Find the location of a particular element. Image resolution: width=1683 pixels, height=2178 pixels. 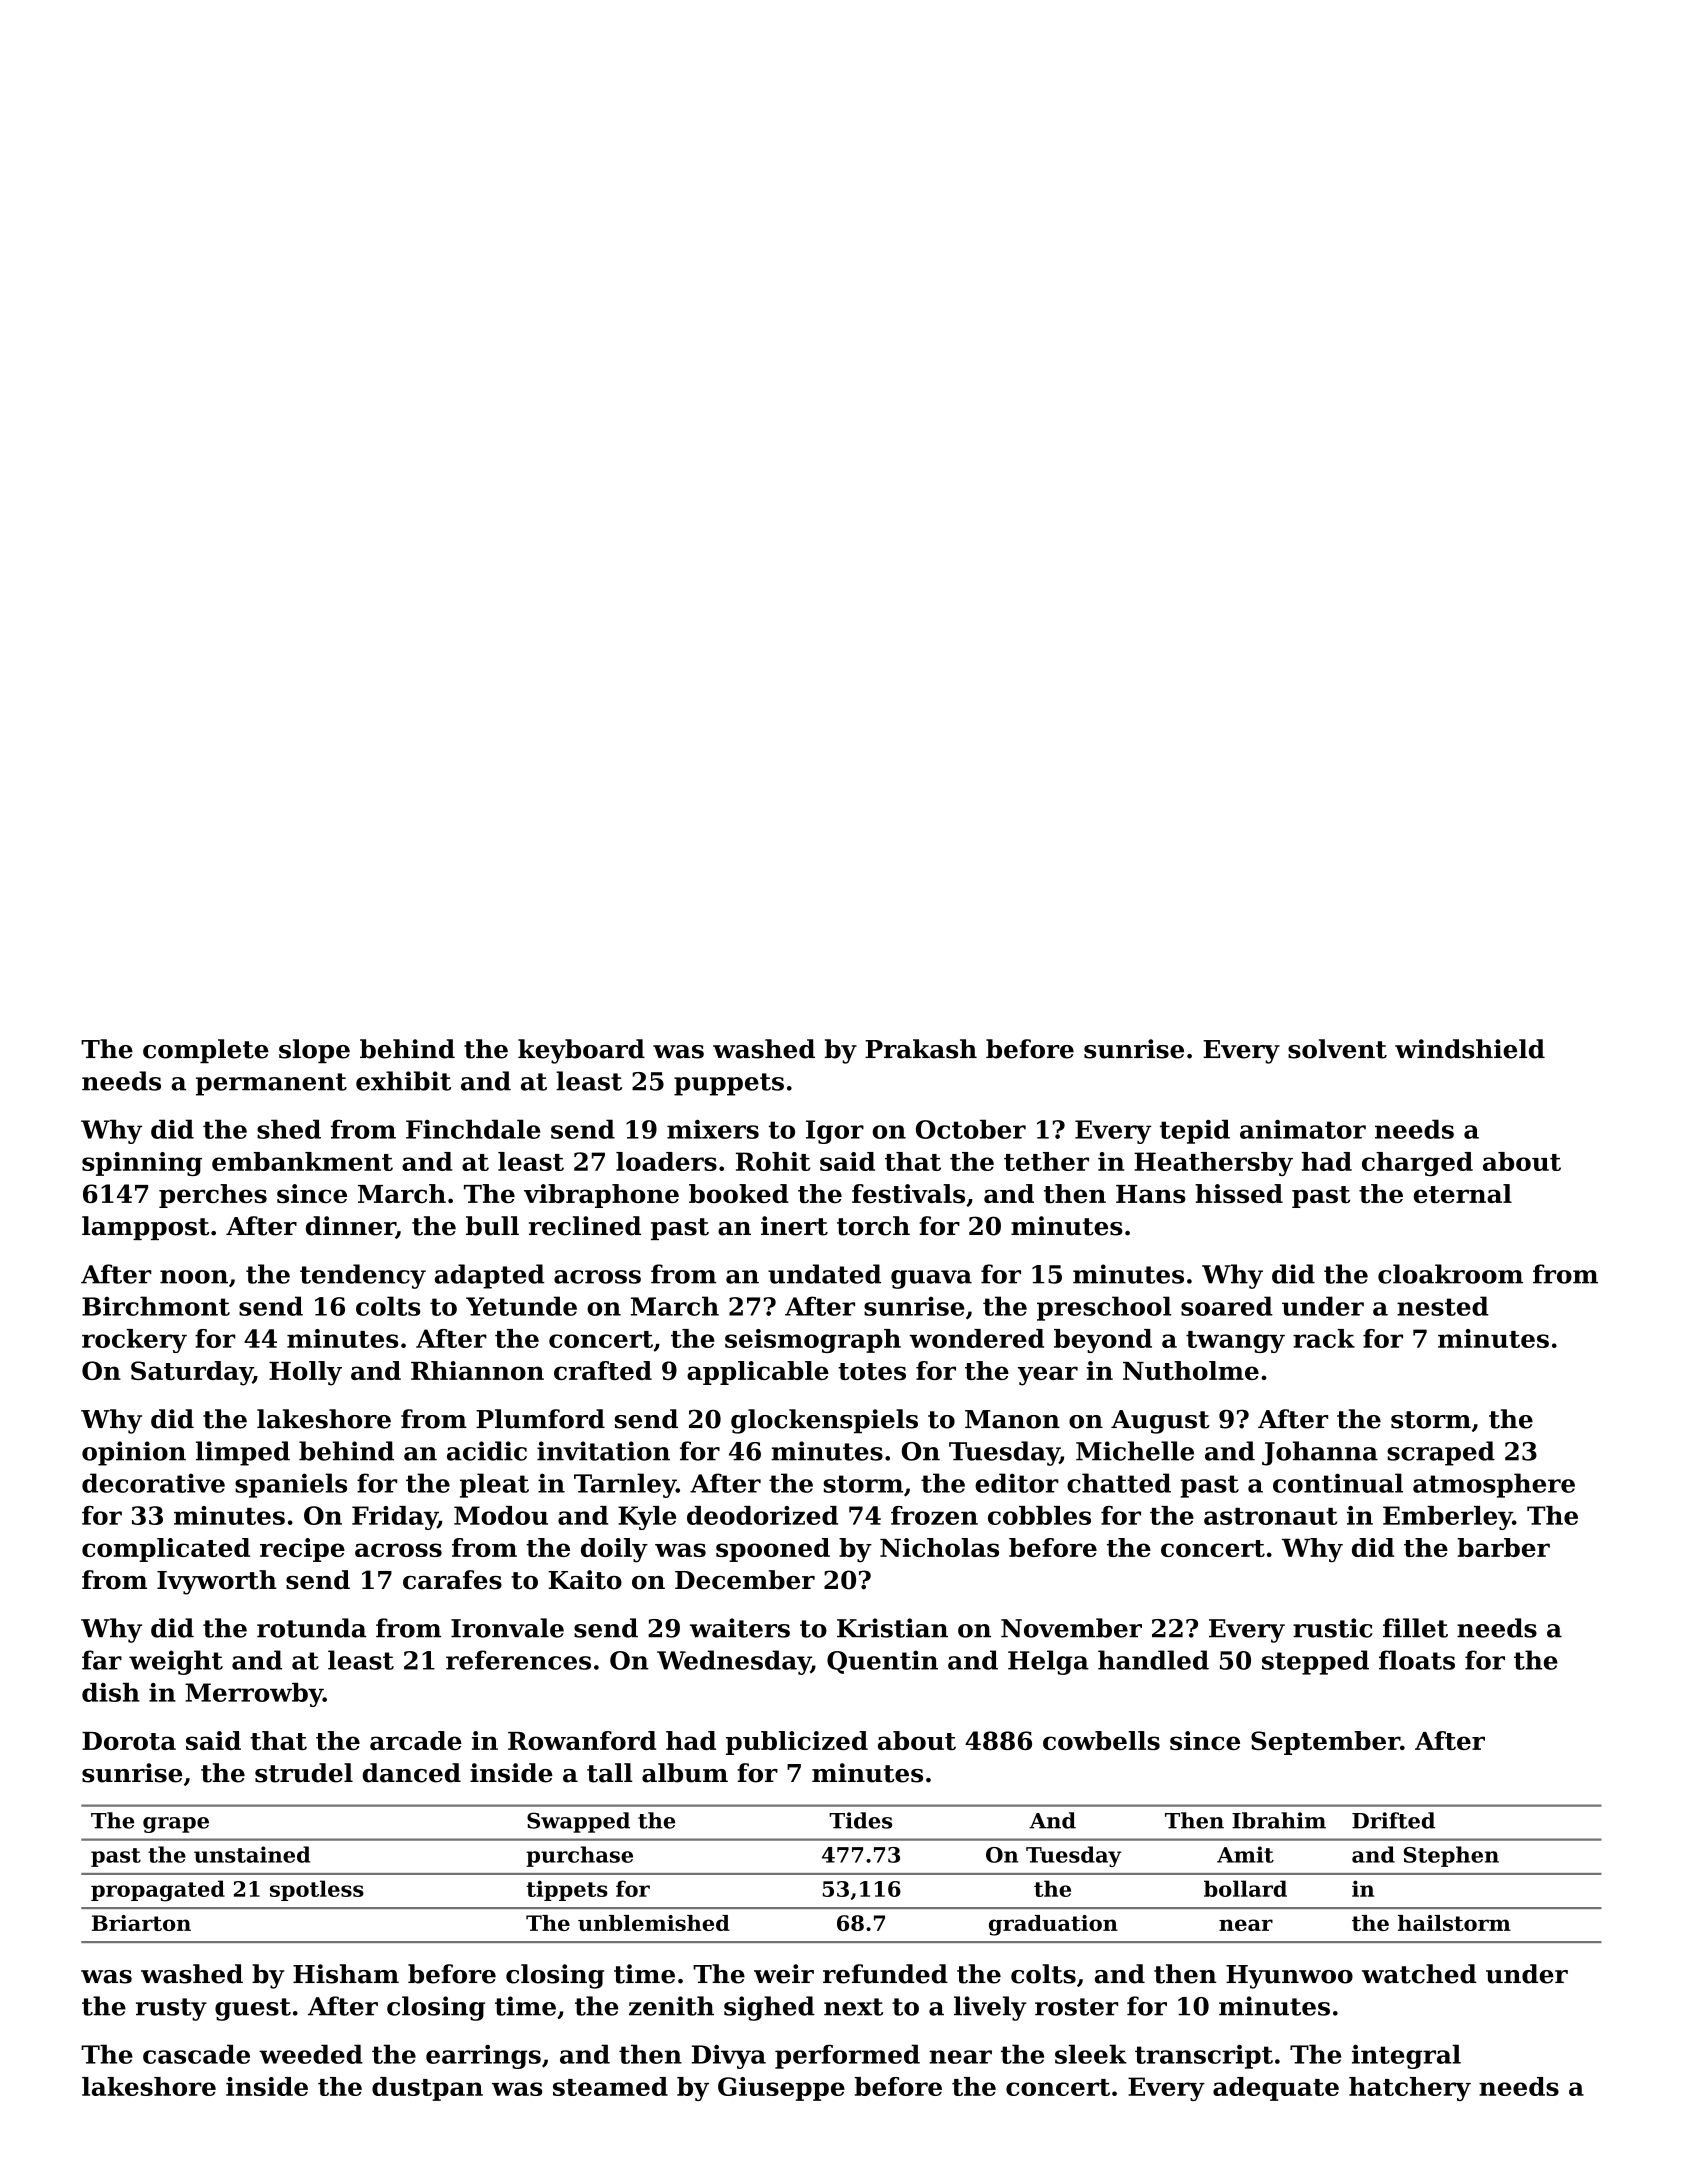

slope is located at coordinates (314, 1051).
